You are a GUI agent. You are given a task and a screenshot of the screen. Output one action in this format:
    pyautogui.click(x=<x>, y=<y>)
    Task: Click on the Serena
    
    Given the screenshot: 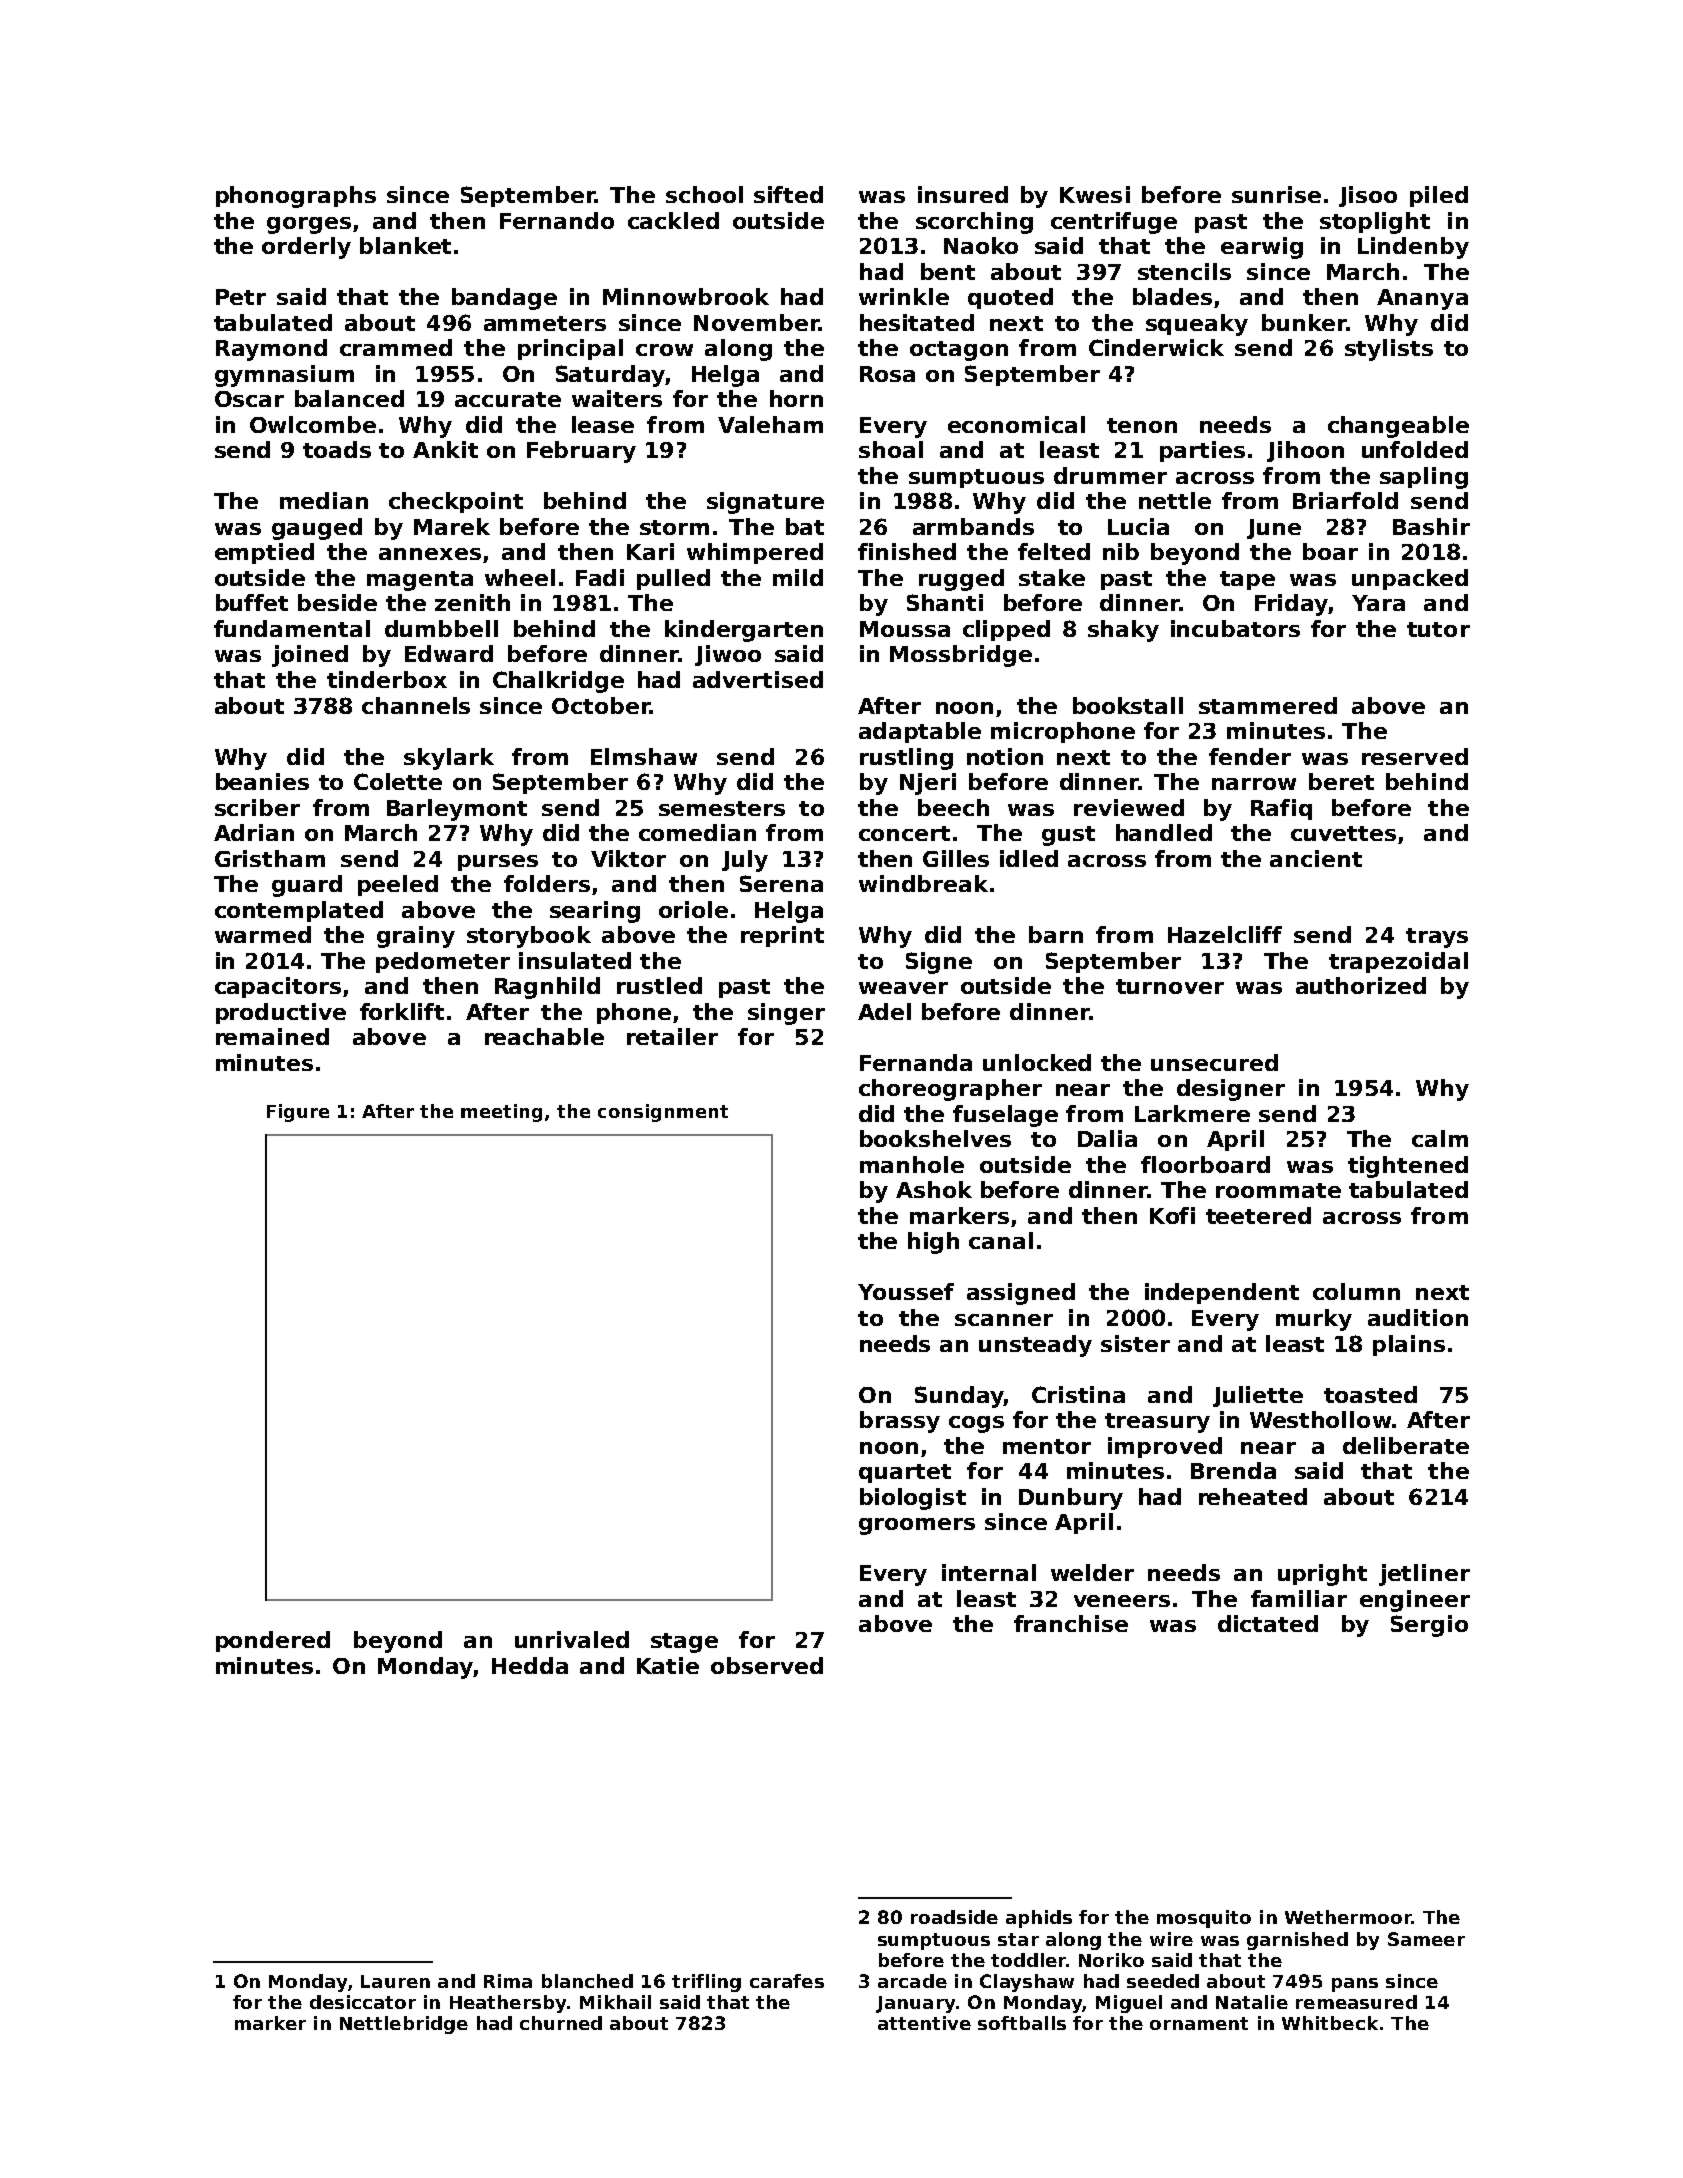 What is the action you would take?
    pyautogui.click(x=781, y=883)
